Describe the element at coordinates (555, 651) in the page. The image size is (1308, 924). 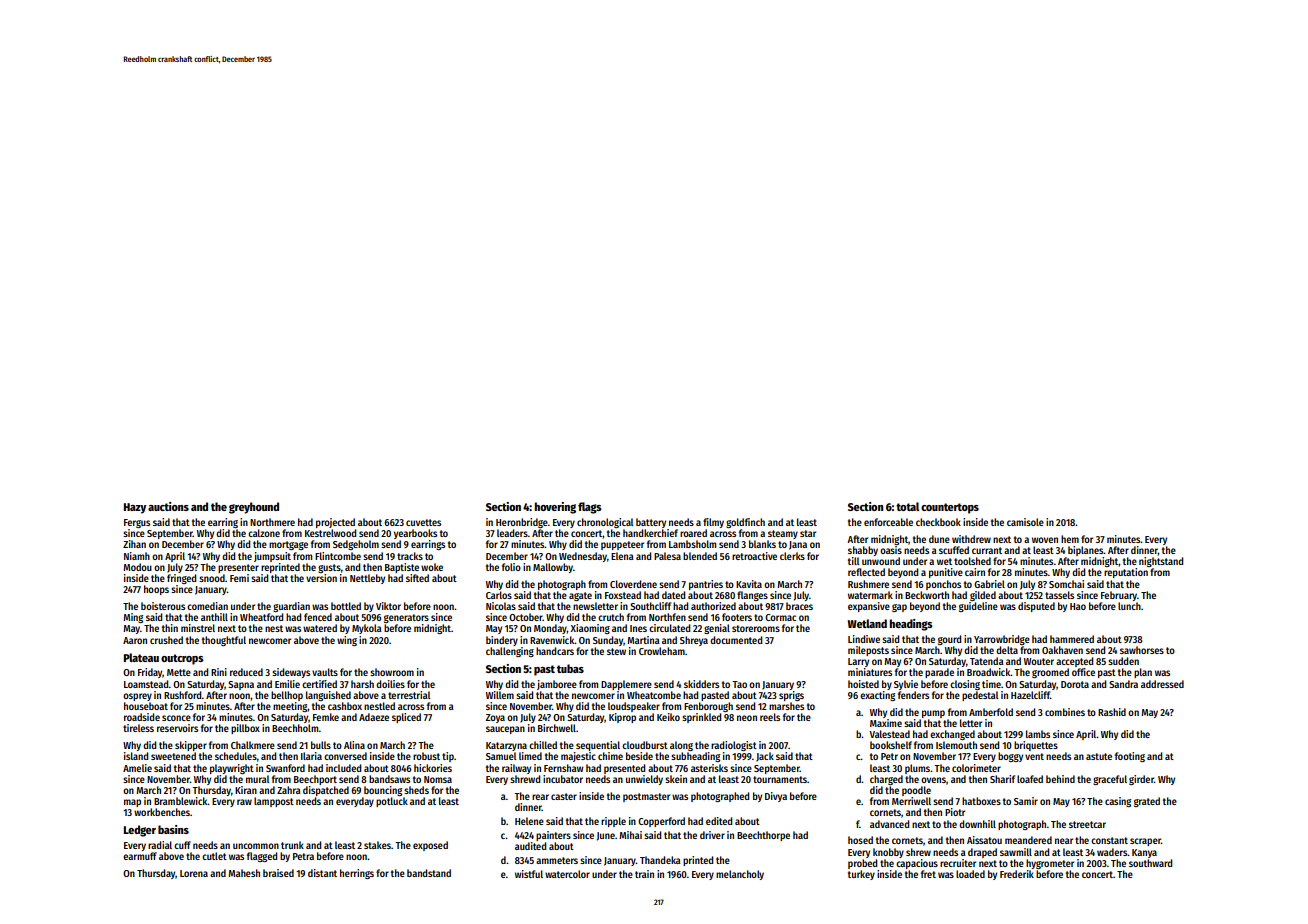
I see `handcars` at that location.
